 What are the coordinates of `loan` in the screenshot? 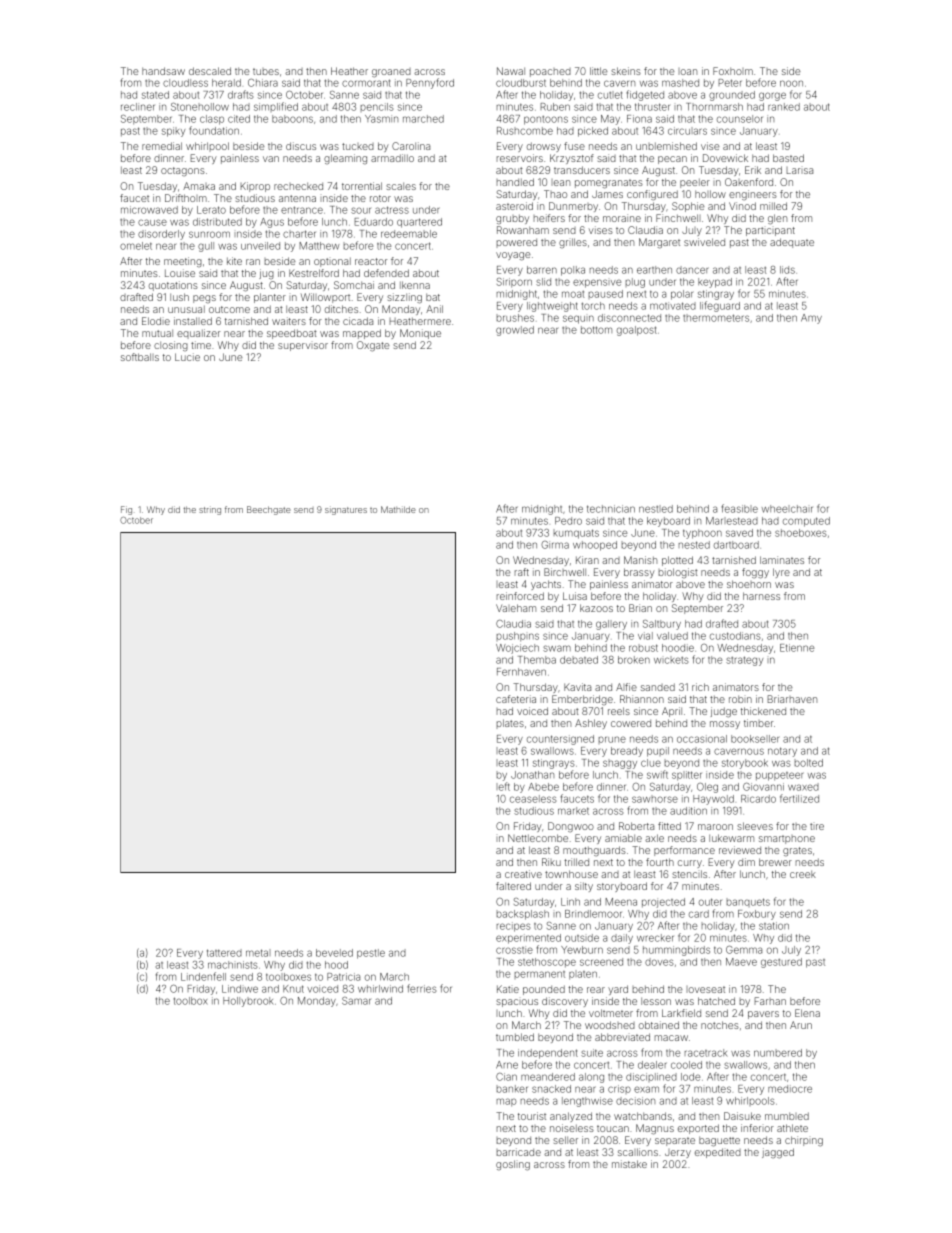 It's located at (688, 71).
